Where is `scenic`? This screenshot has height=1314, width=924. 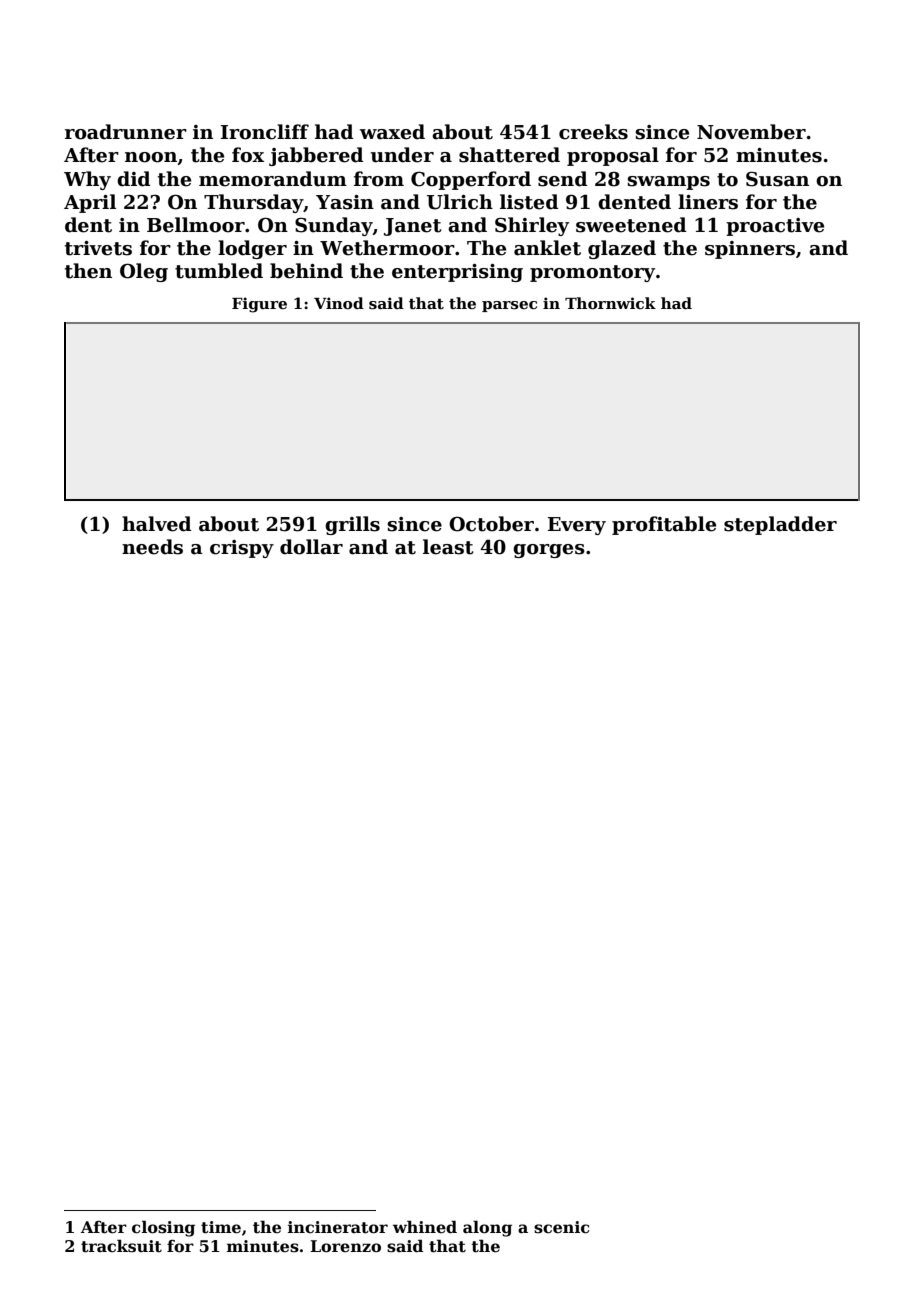 scenic is located at coordinates (561, 1227).
